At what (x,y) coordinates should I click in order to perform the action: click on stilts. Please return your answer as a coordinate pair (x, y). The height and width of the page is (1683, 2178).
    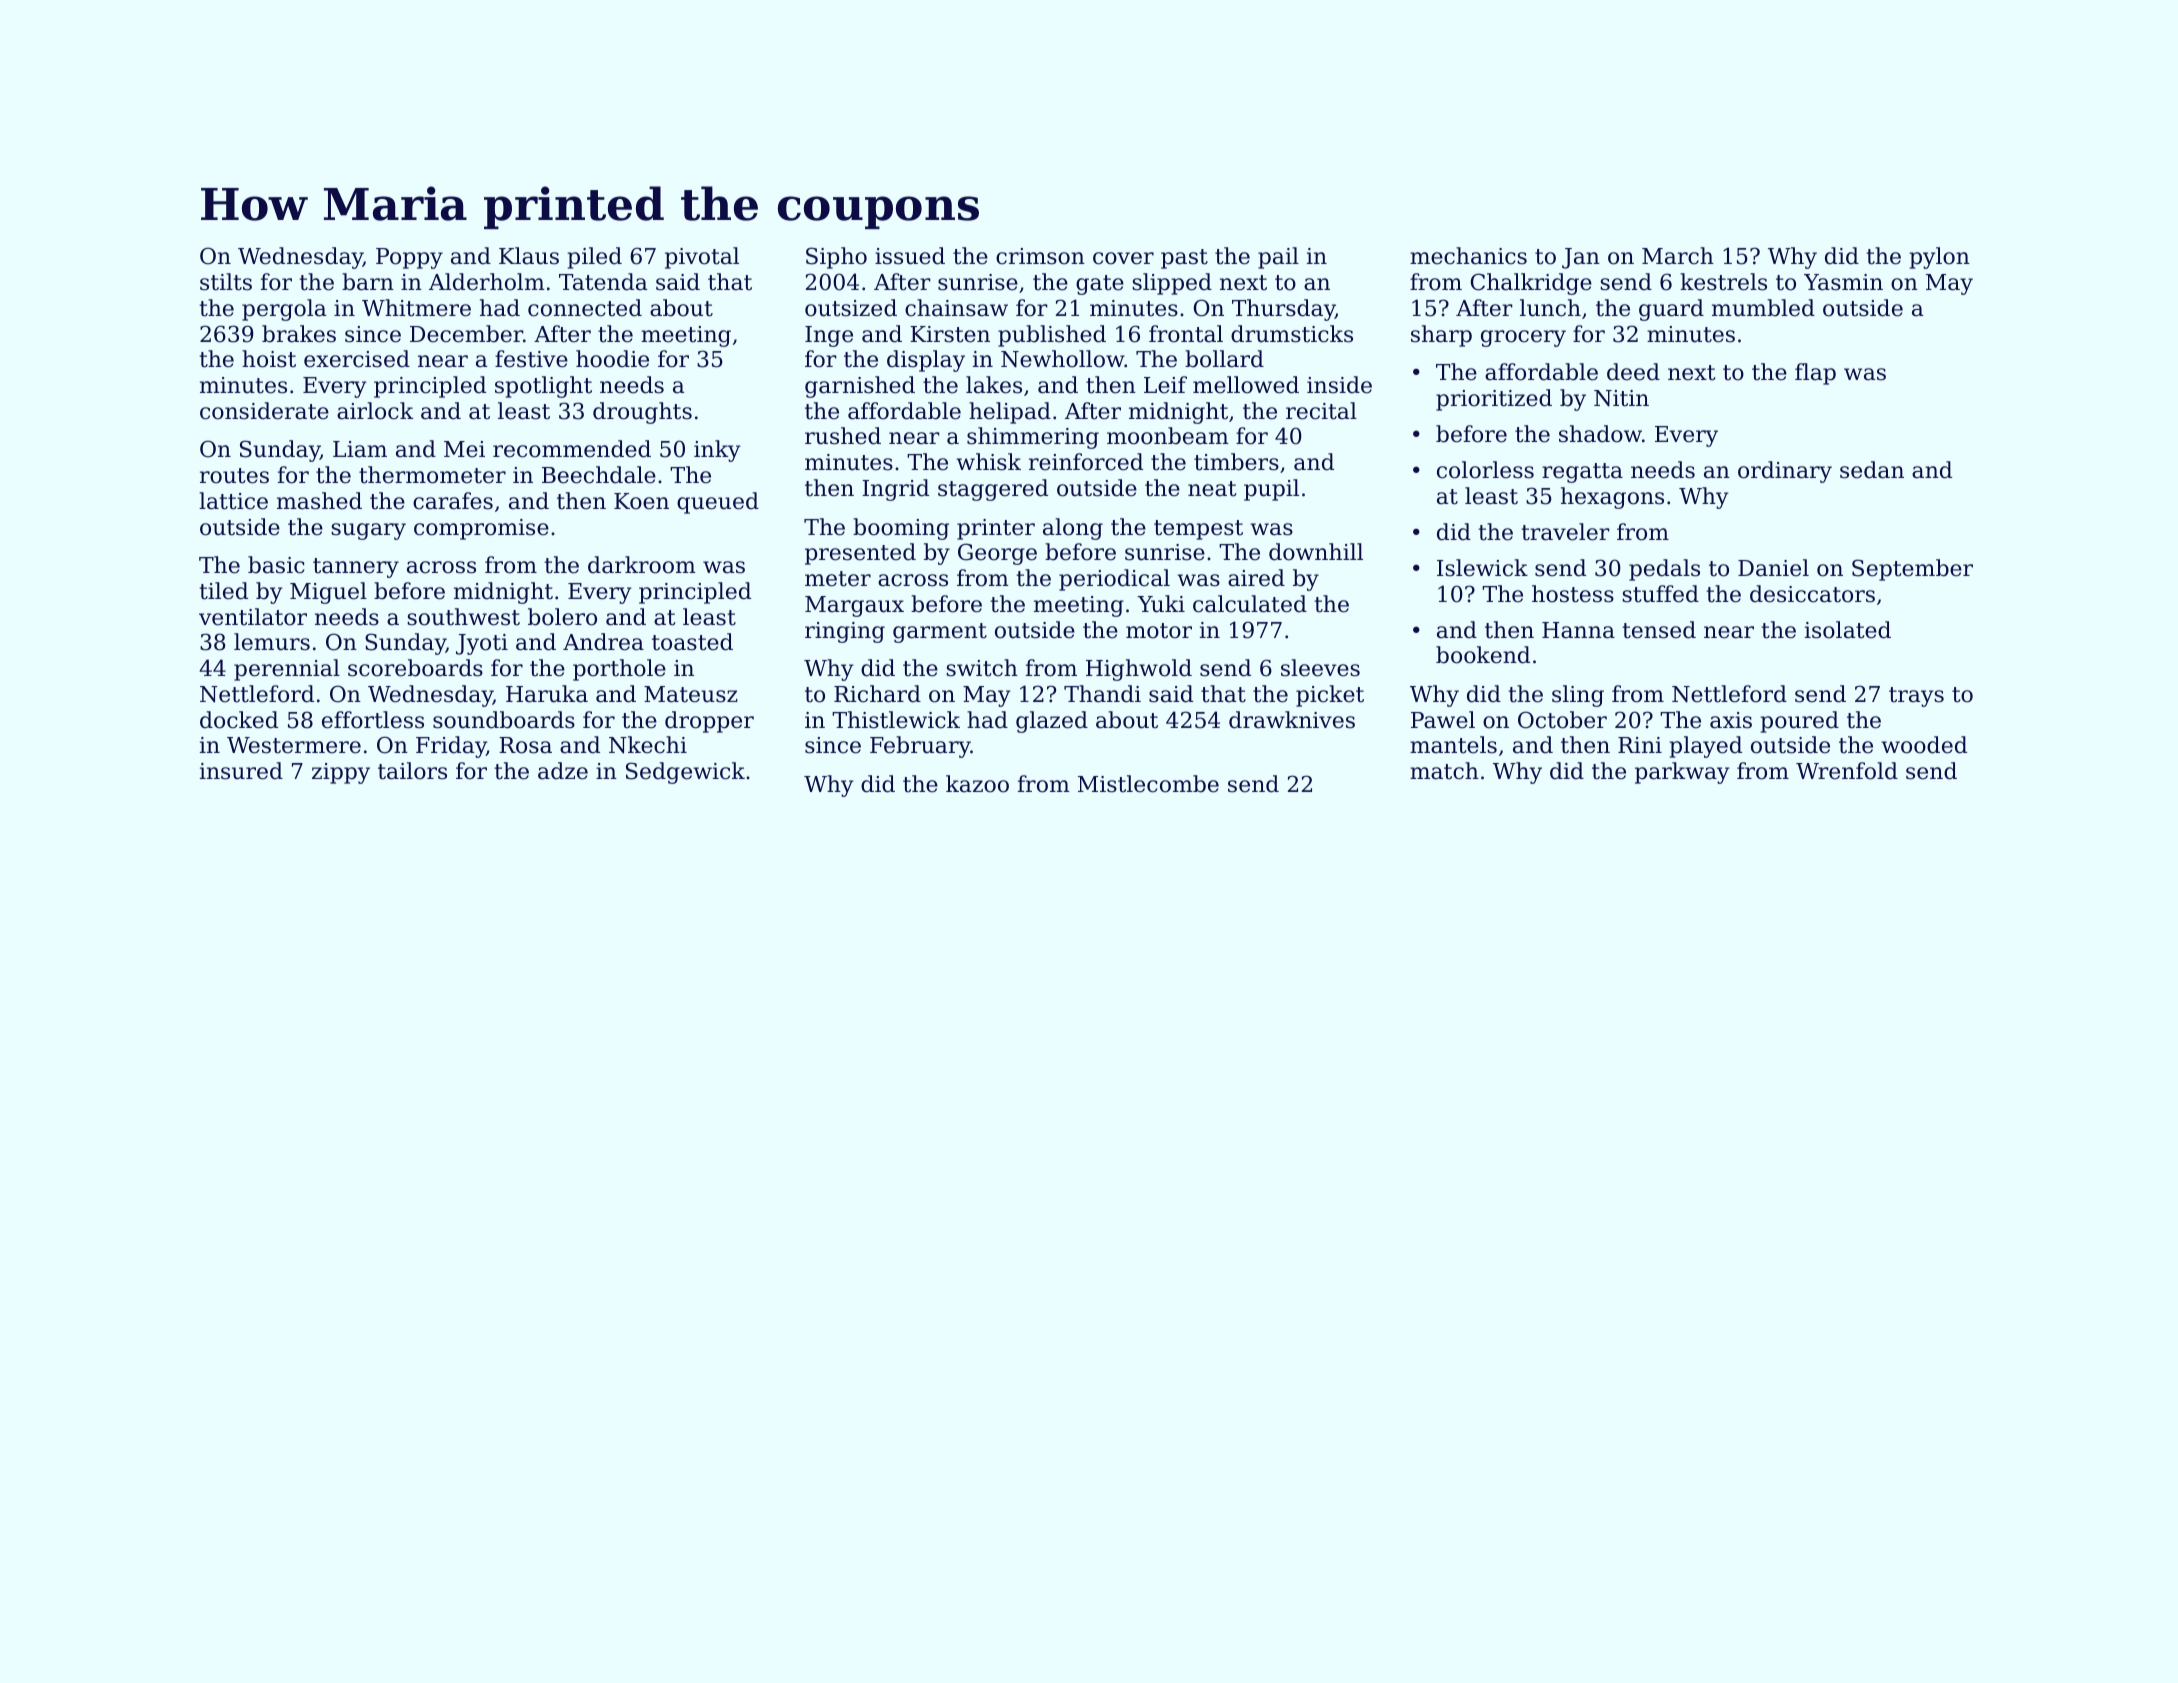
    Looking at the image, I should click on (226, 282).
